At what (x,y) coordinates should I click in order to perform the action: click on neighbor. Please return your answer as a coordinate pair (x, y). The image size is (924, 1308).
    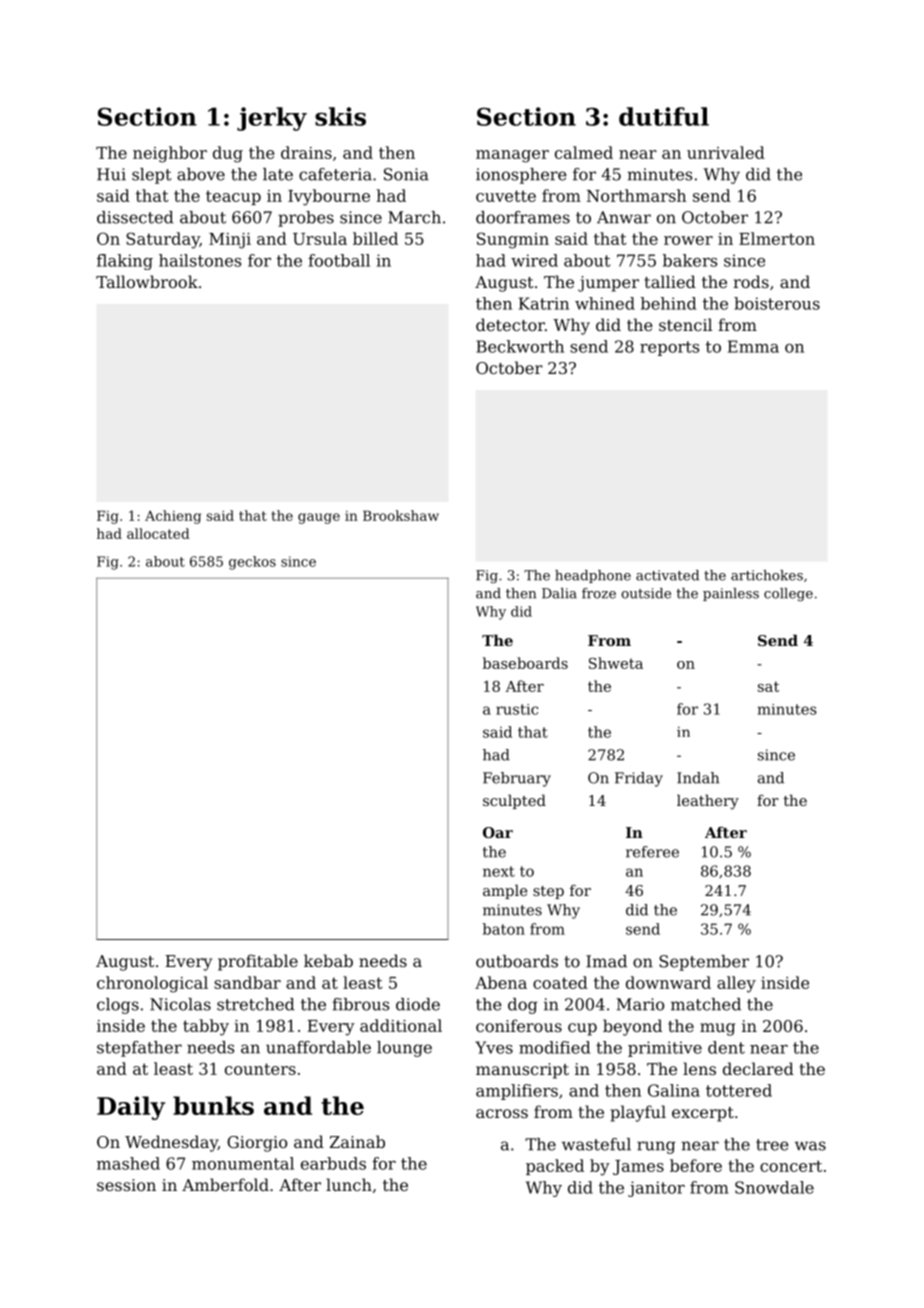
    Looking at the image, I should click on (170, 154).
